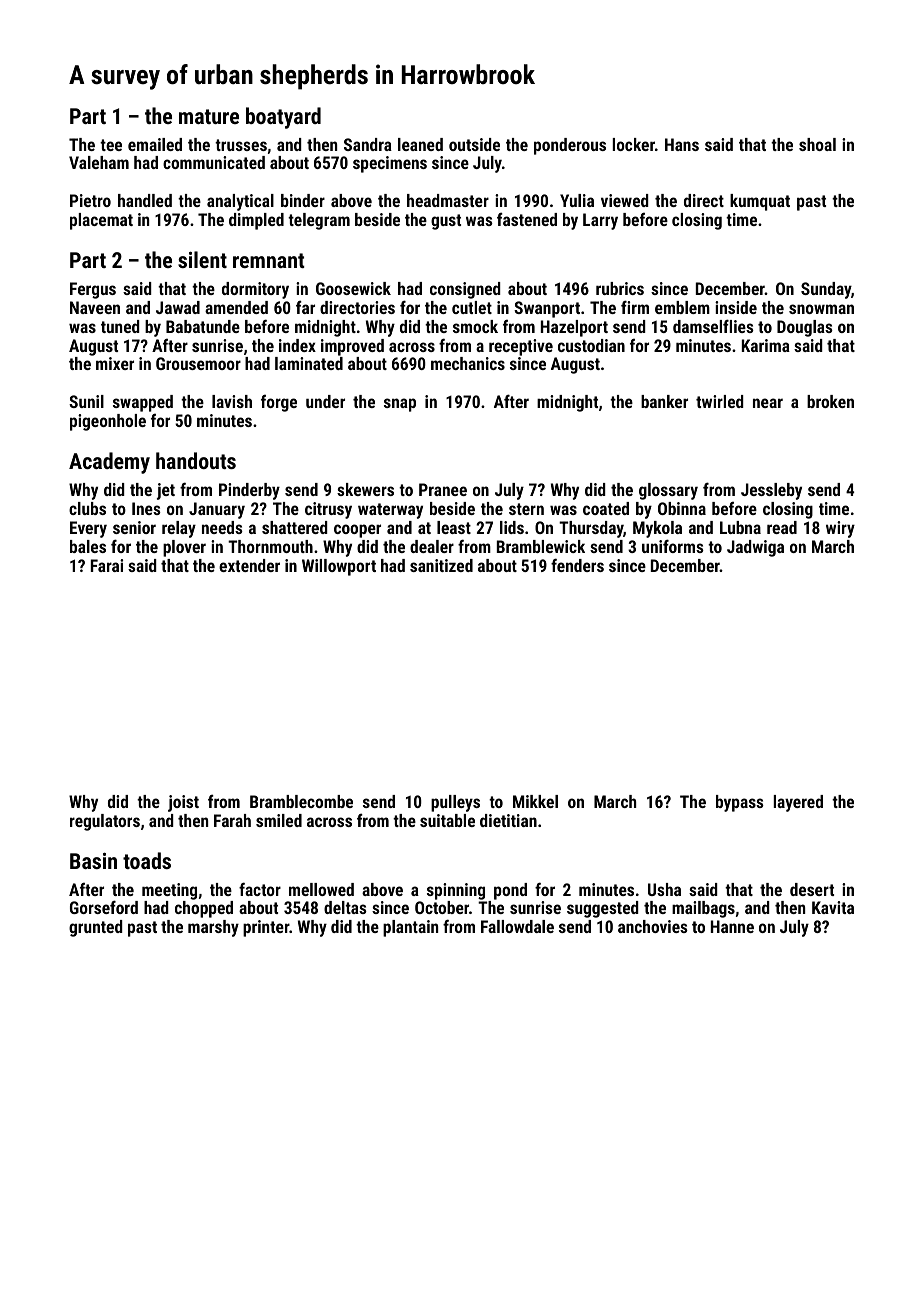 This document has width=924, height=1308. Describe the element at coordinates (213, 928) in the document. I see `marshy` at that location.
